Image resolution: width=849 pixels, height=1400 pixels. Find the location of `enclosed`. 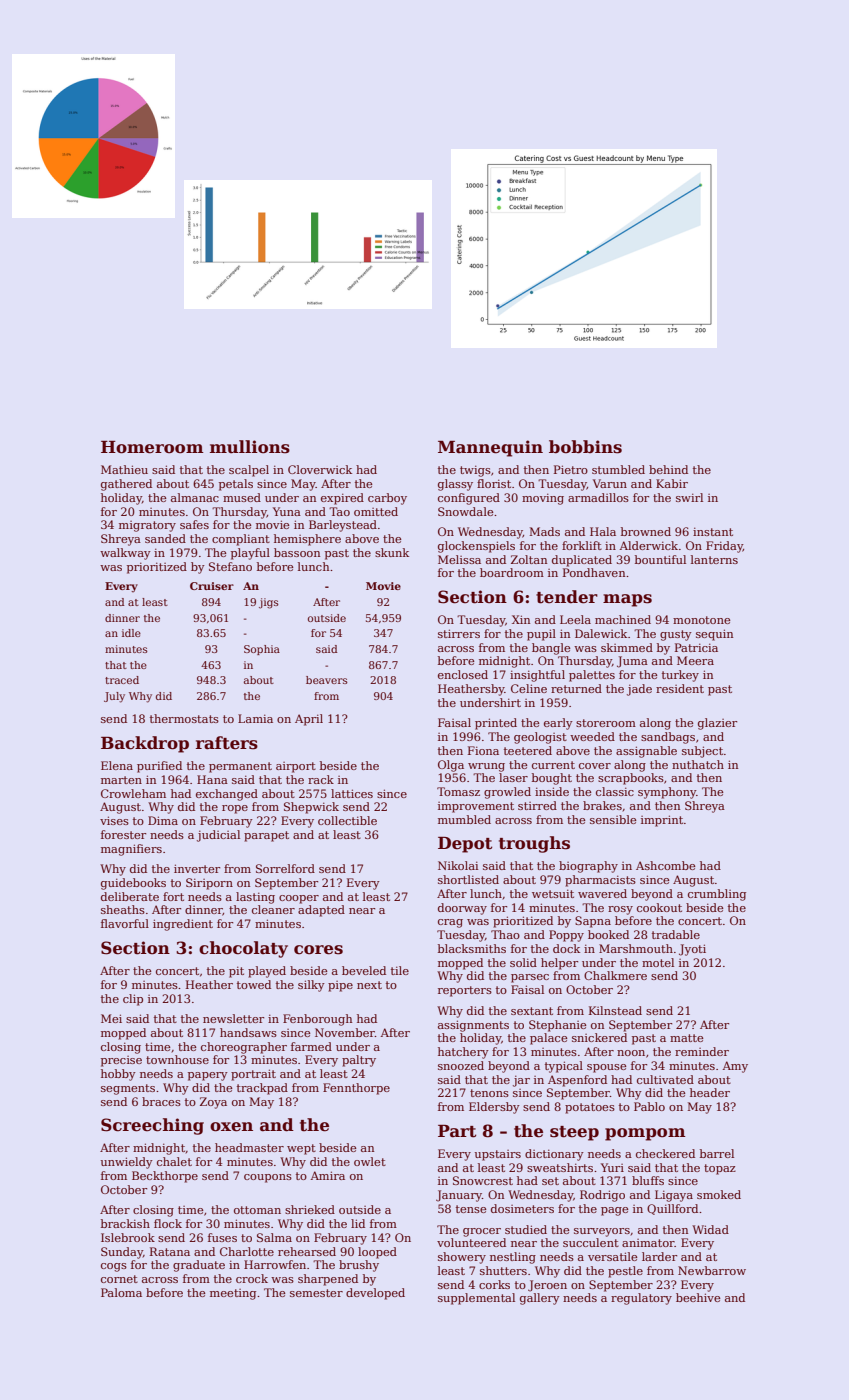

enclosed is located at coordinates (463, 674).
